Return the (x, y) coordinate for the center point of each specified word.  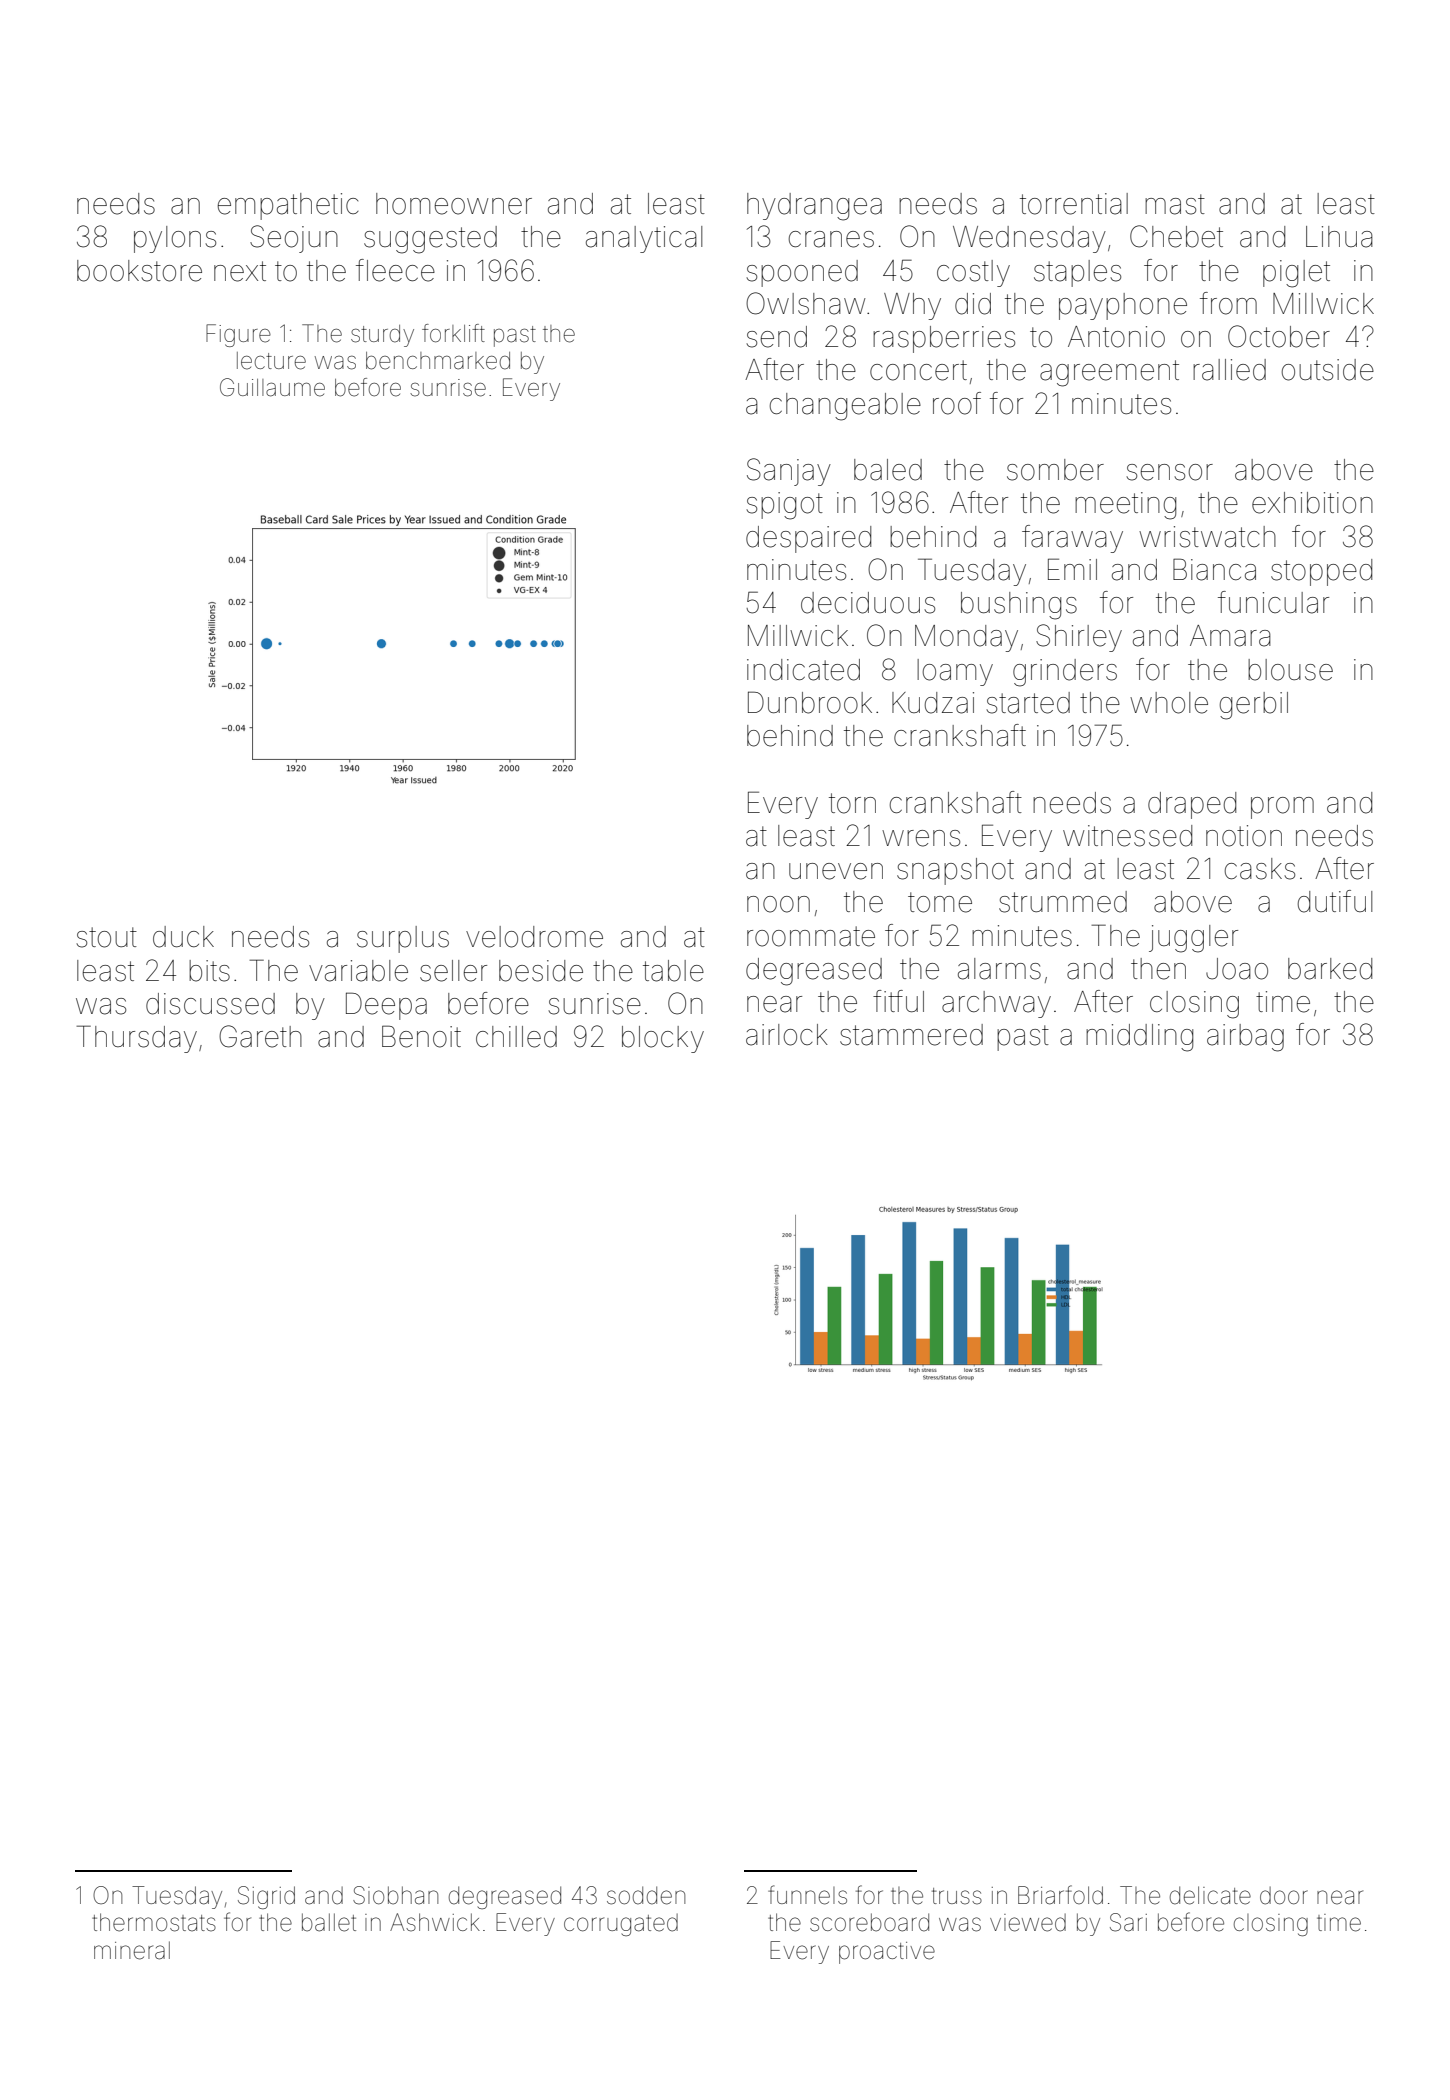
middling (1139, 1038)
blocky (663, 1039)
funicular (1273, 602)
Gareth (260, 1036)
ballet (329, 1922)
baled (888, 470)
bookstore (139, 271)
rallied (1229, 370)
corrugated (621, 1925)
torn (852, 803)
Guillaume (272, 387)
